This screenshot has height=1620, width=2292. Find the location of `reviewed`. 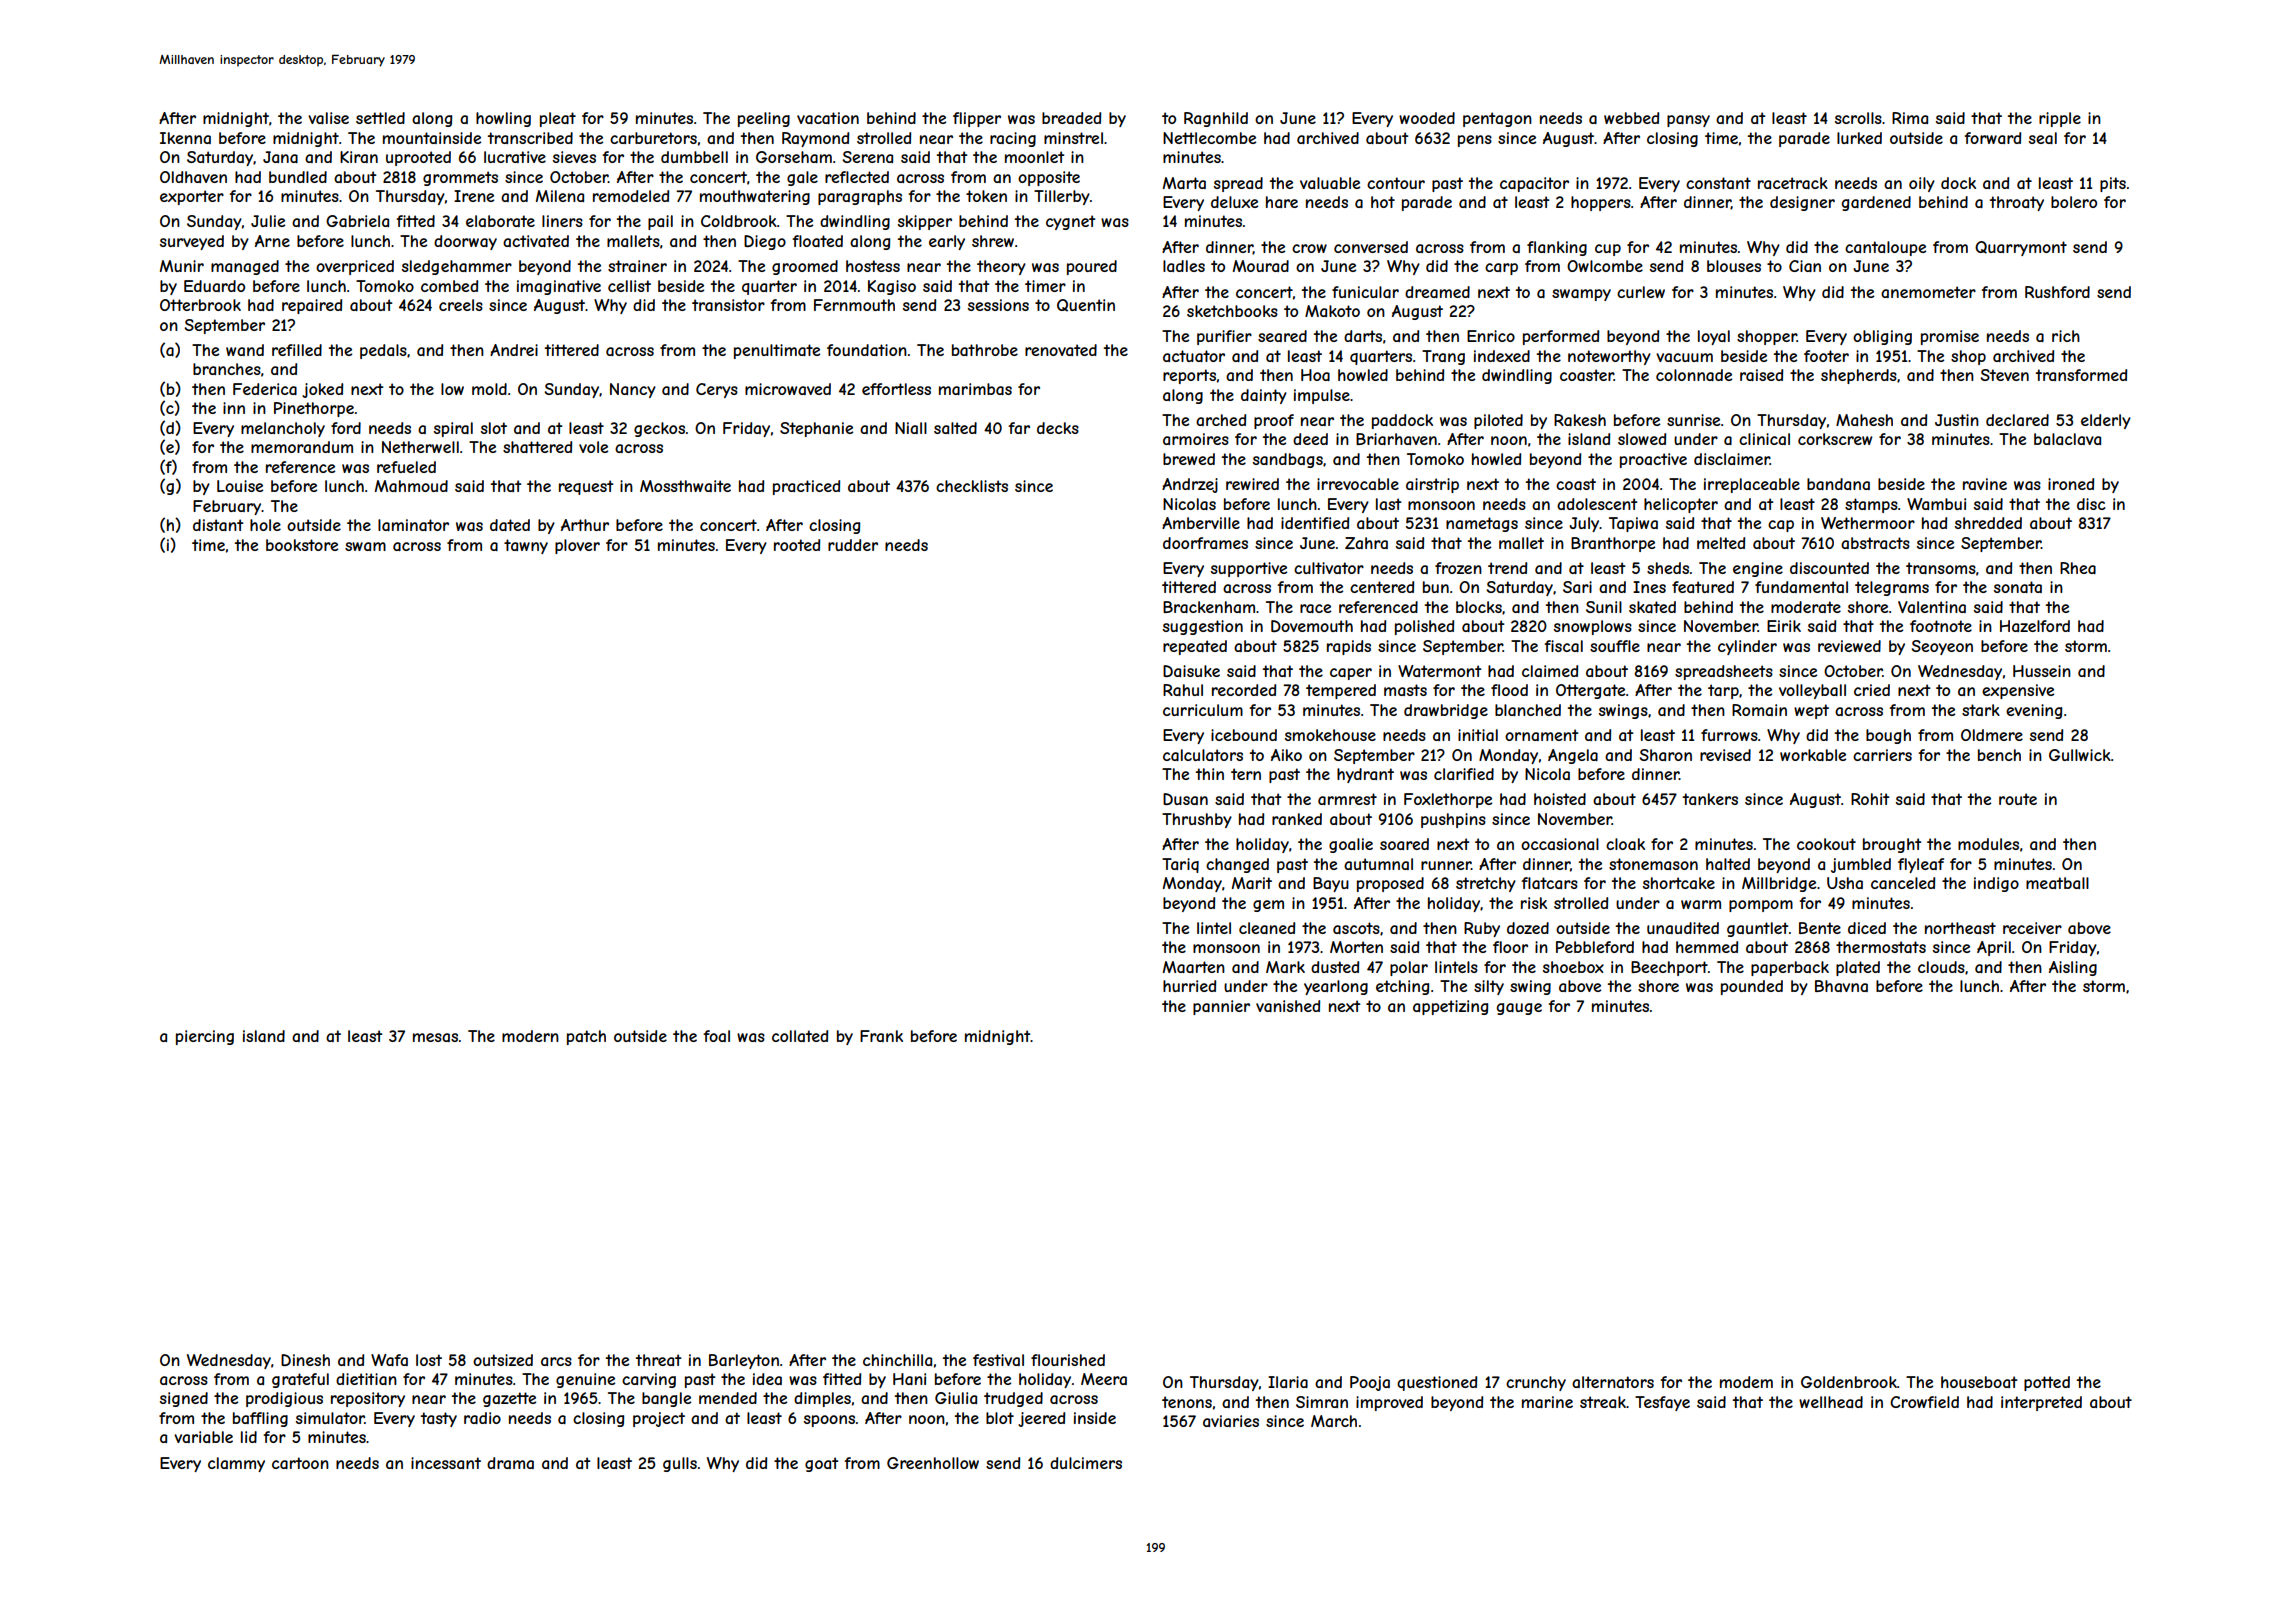

reviewed is located at coordinates (1849, 646).
